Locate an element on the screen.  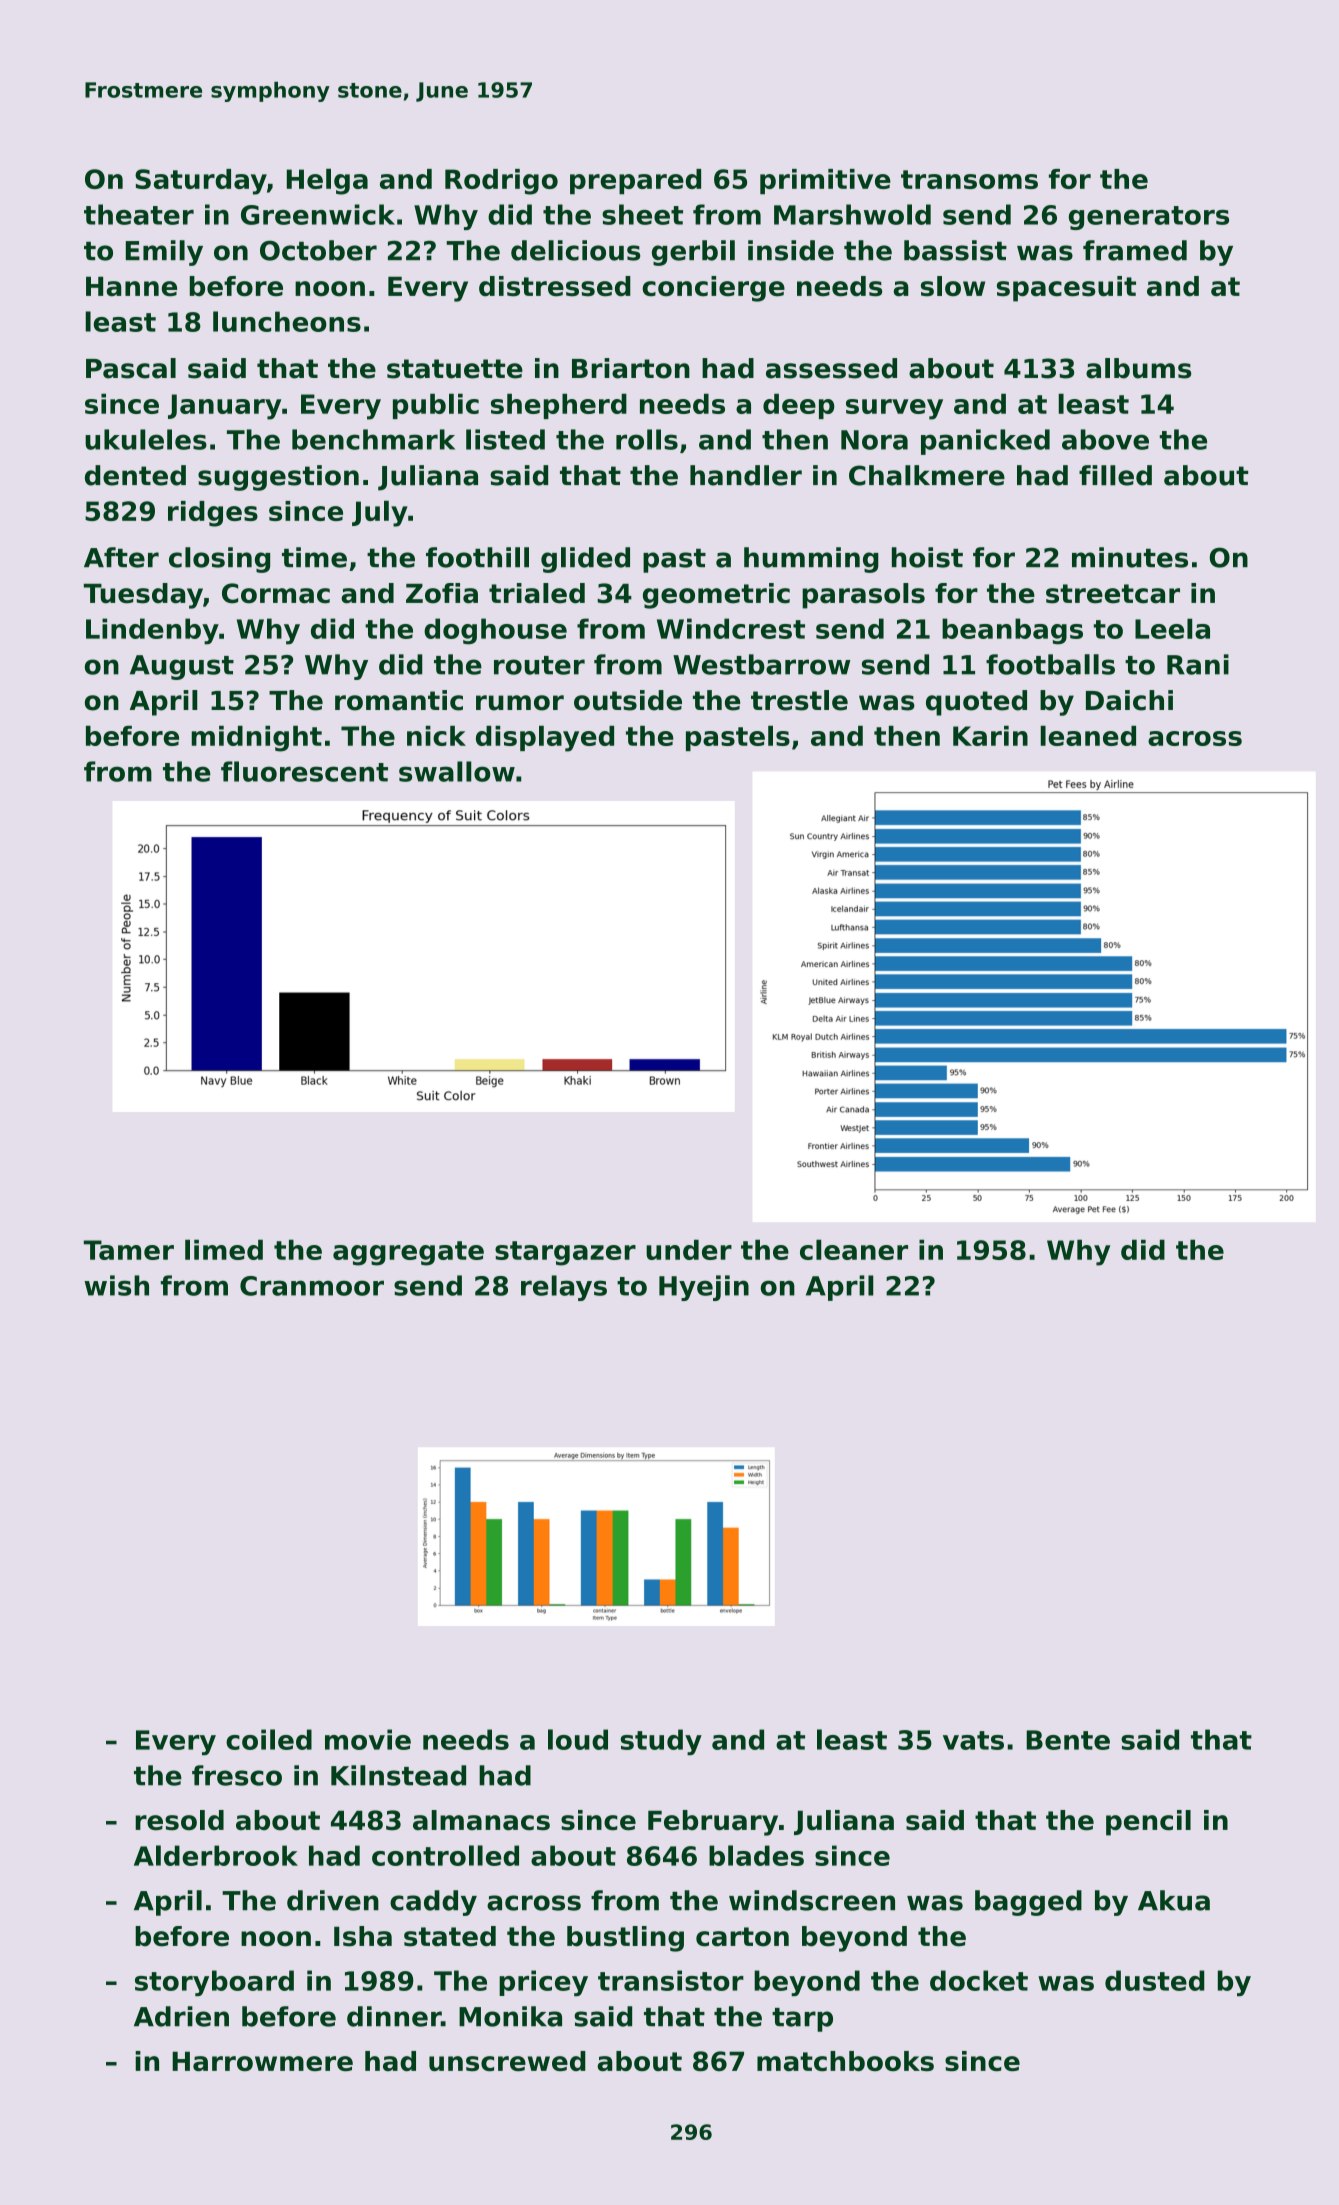
luncheons is located at coordinates (287, 321).
